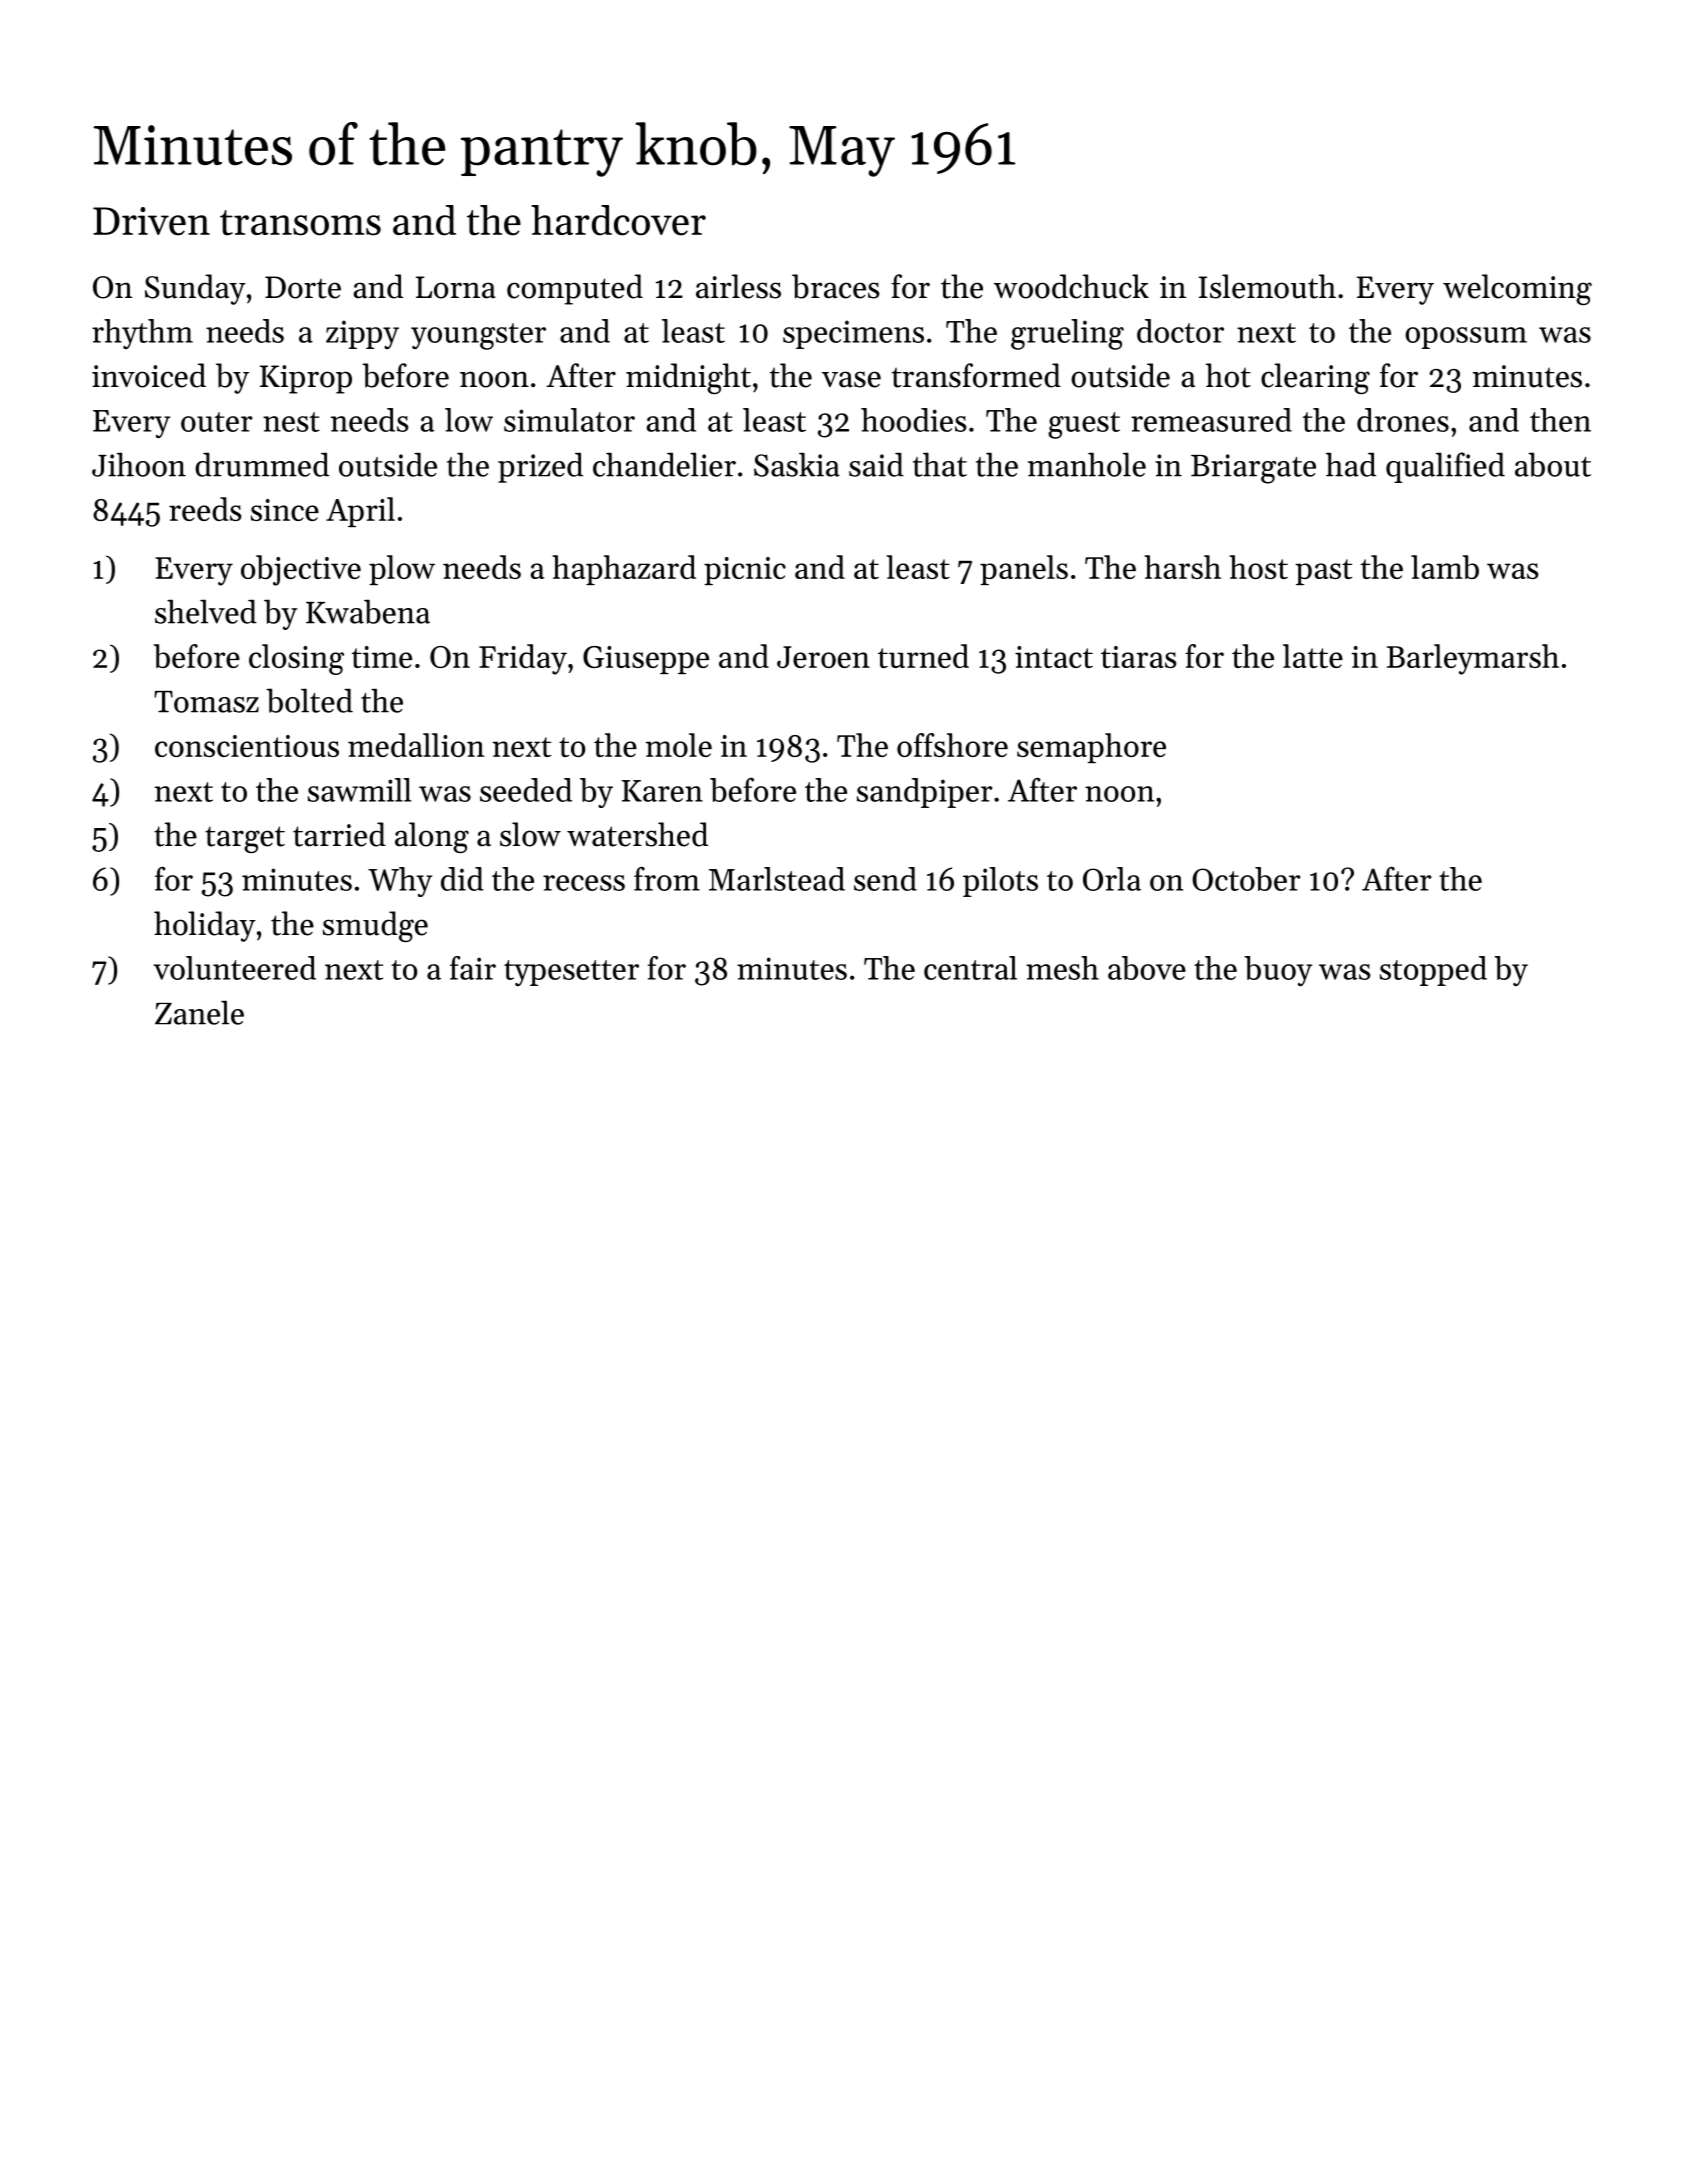  What do you see at coordinates (151, 221) in the document?
I see `Driven` at bounding box center [151, 221].
